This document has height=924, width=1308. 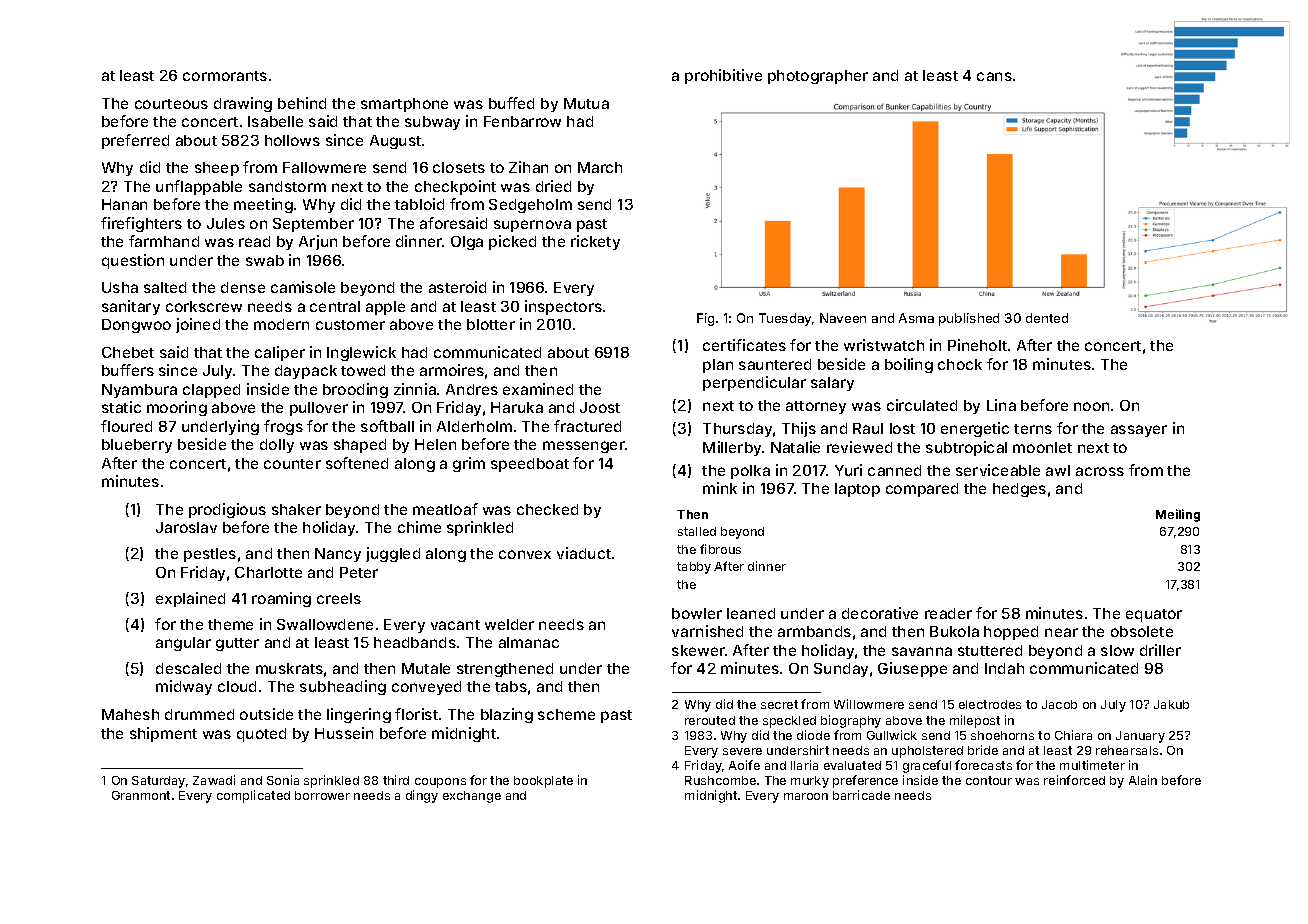 What do you see at coordinates (1139, 431) in the document?
I see `assayer` at bounding box center [1139, 431].
